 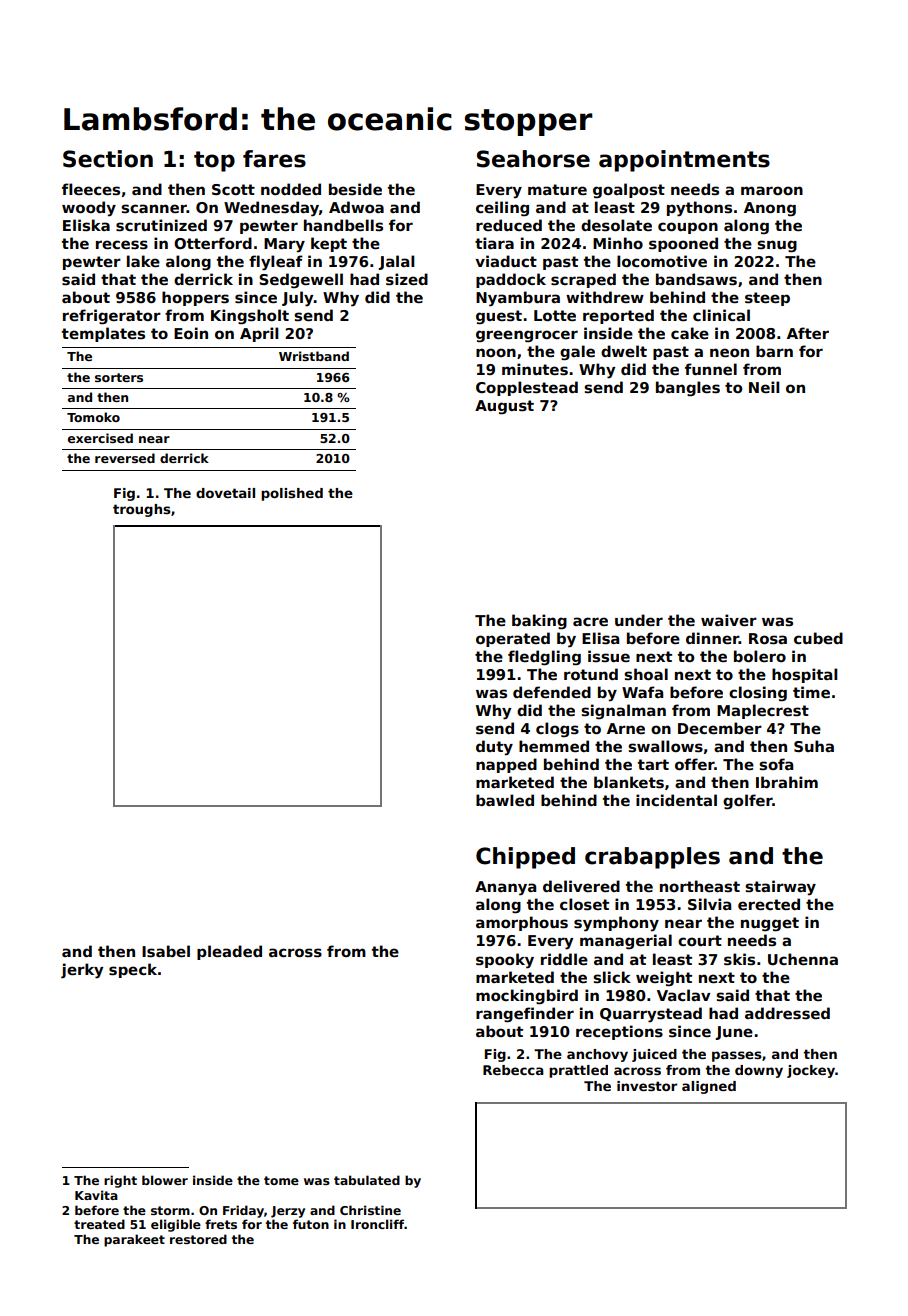 What do you see at coordinates (729, 620) in the screenshot?
I see `waiver` at bounding box center [729, 620].
